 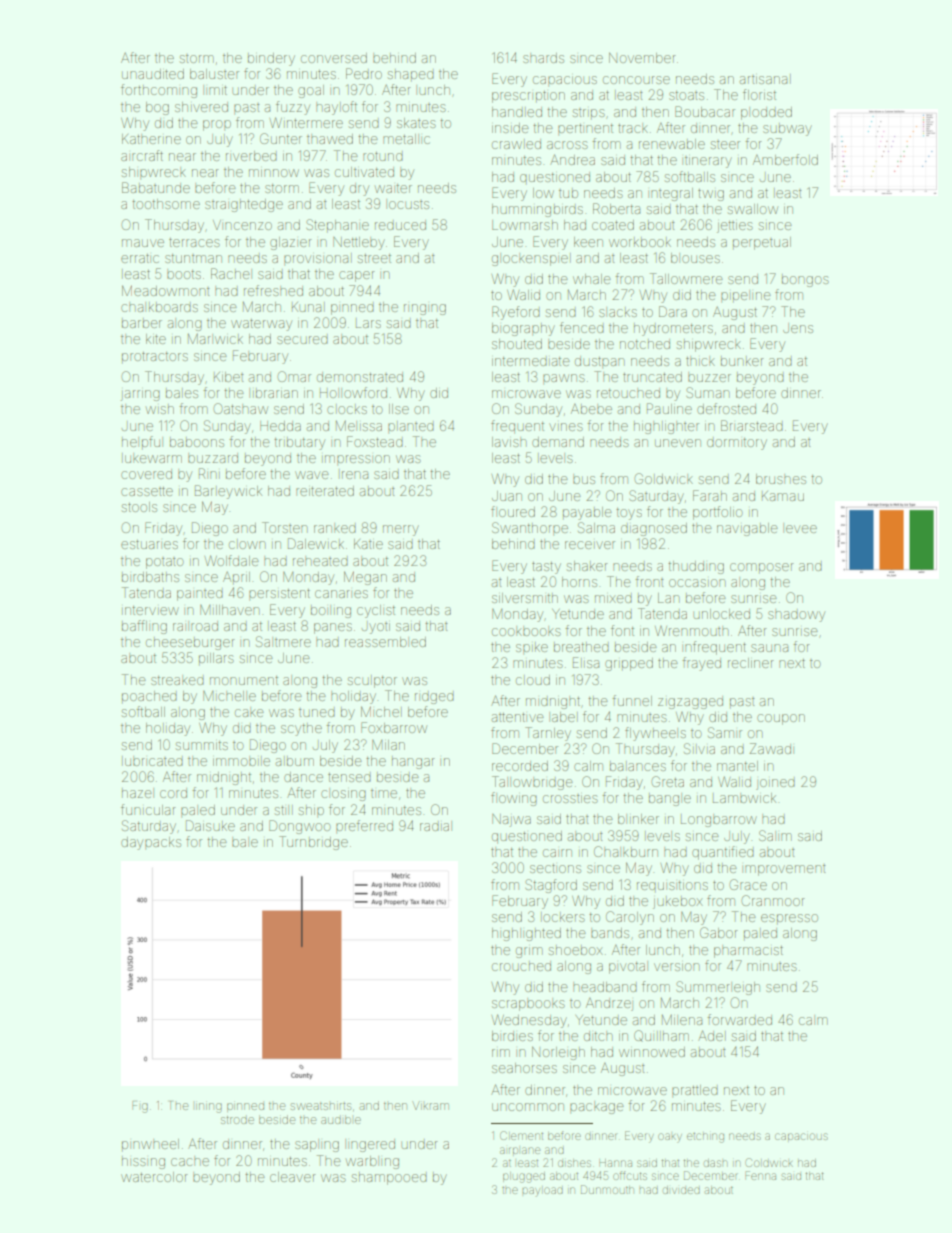 What do you see at coordinates (209, 1108) in the screenshot?
I see `lining` at bounding box center [209, 1108].
